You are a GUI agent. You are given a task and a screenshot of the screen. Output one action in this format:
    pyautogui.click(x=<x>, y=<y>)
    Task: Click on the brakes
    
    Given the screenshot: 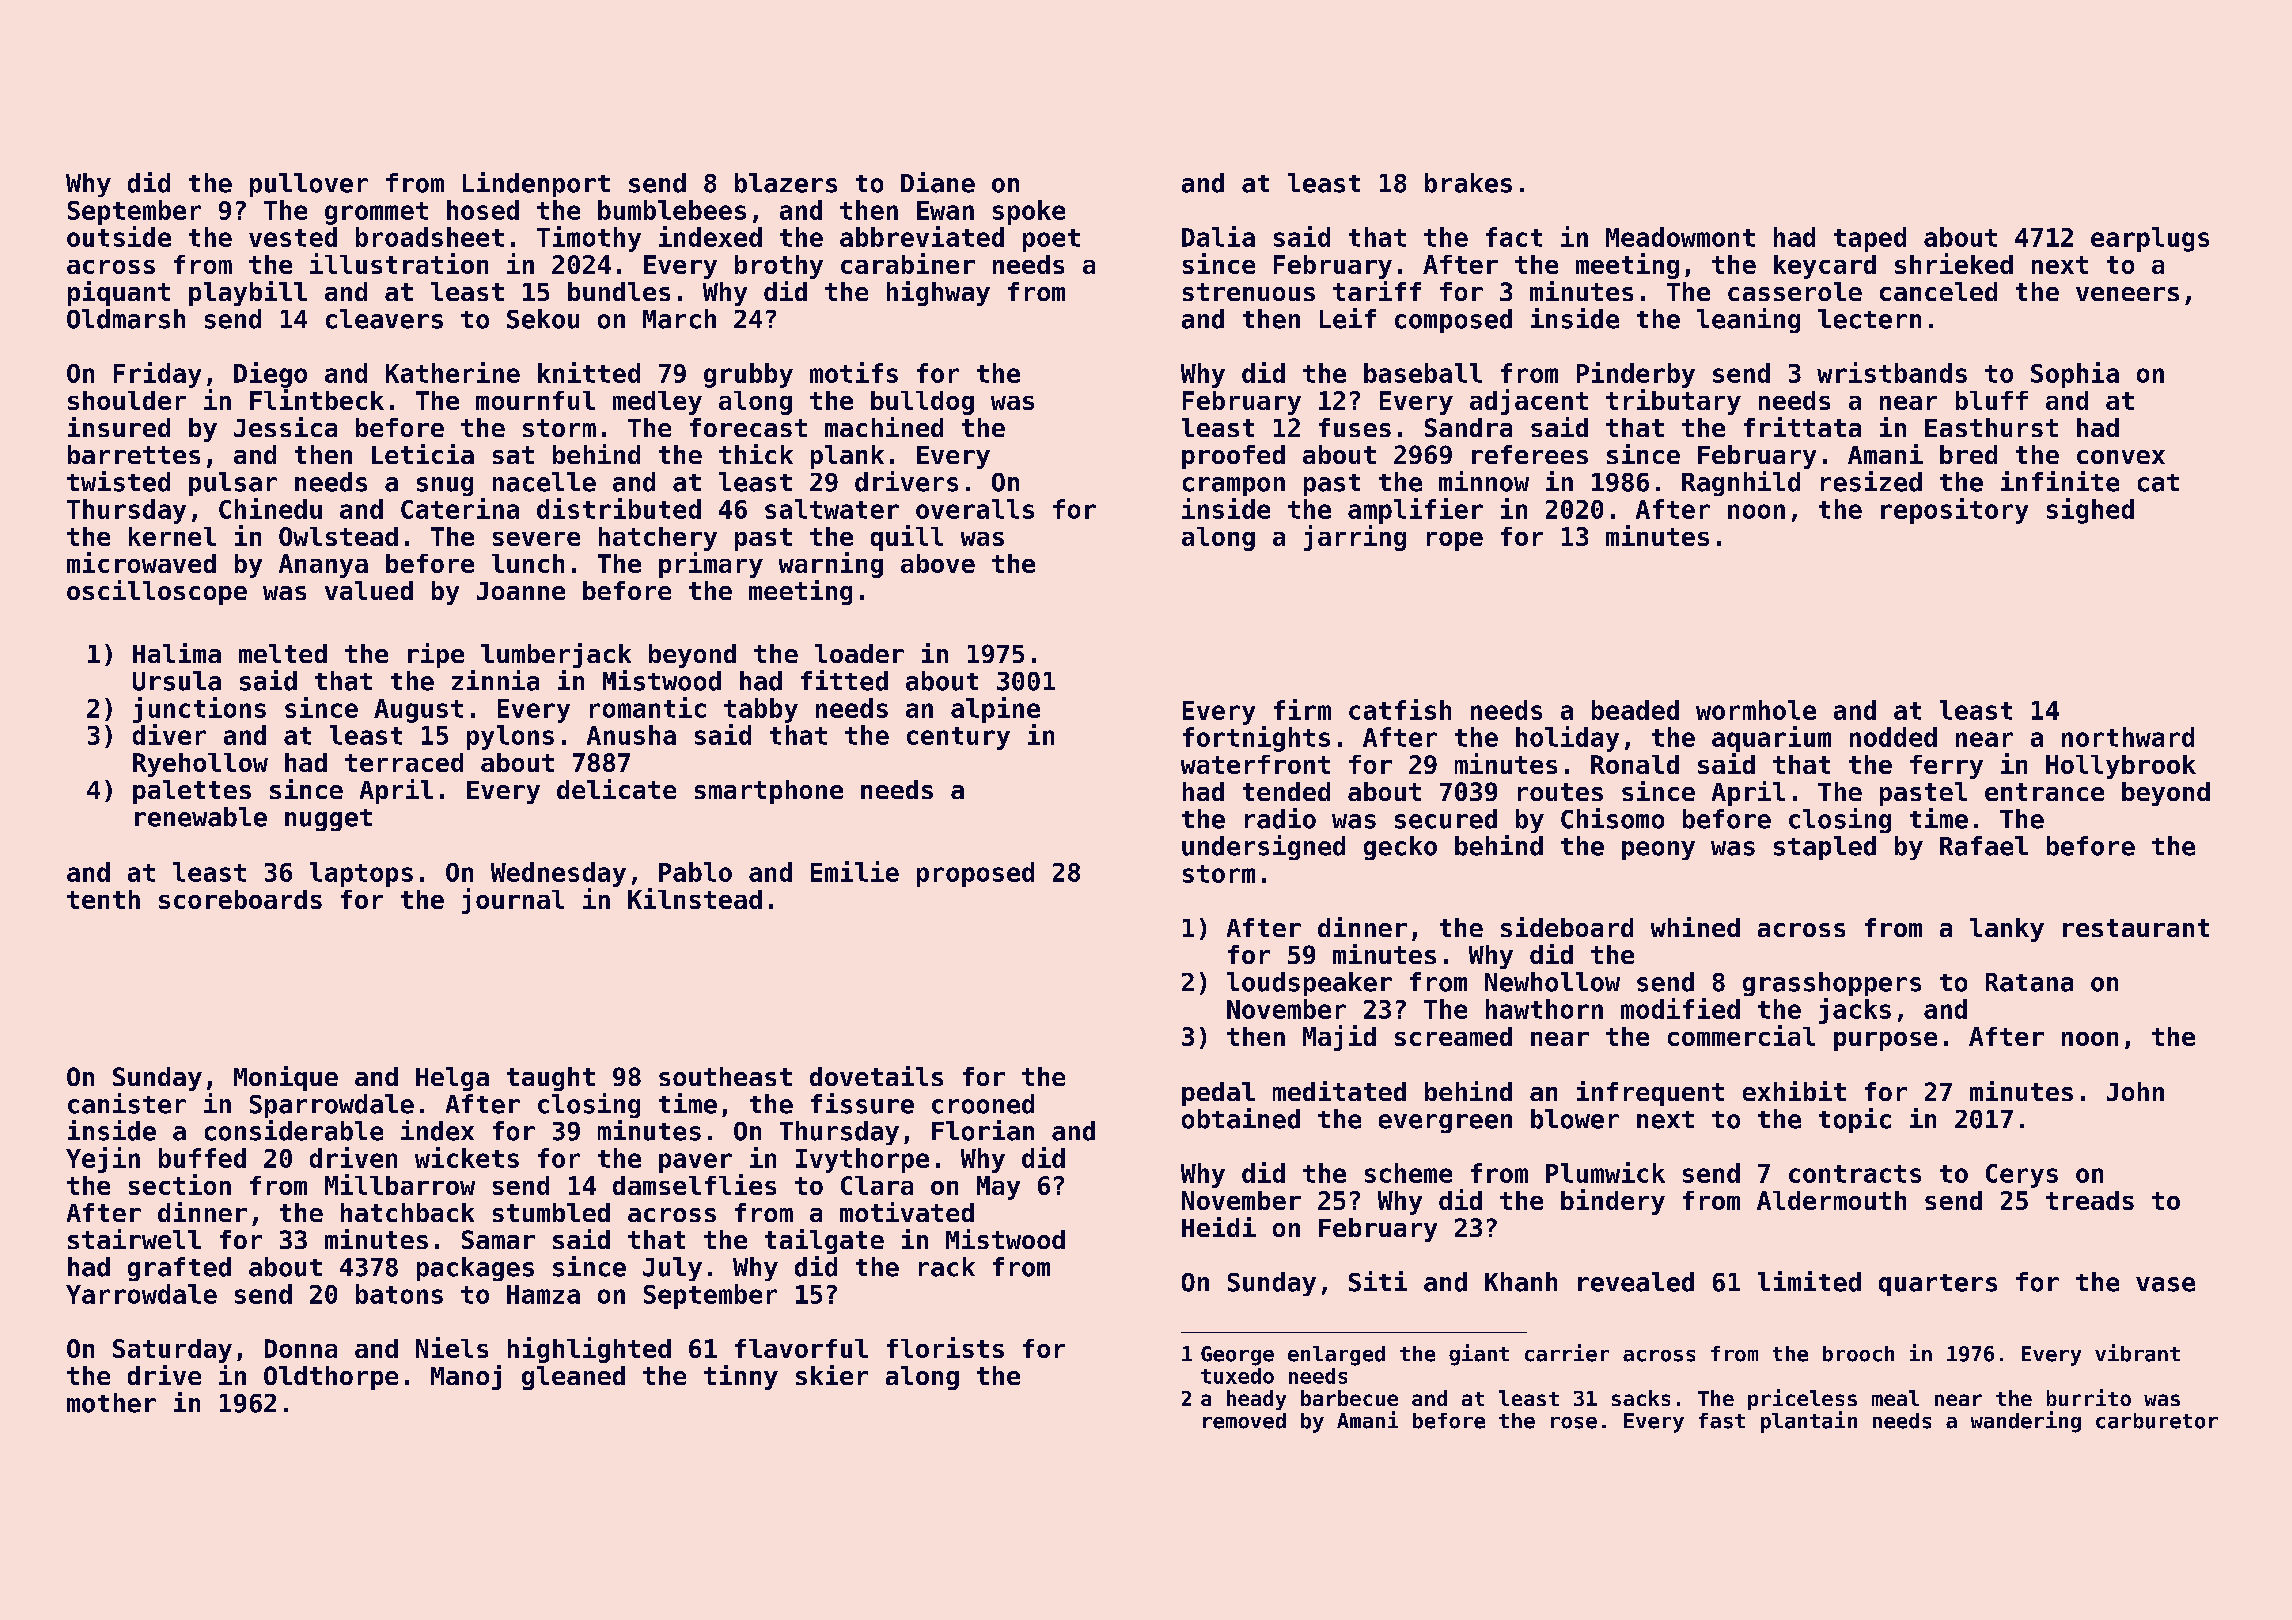 What is the action you would take?
    pyautogui.click(x=1468, y=183)
